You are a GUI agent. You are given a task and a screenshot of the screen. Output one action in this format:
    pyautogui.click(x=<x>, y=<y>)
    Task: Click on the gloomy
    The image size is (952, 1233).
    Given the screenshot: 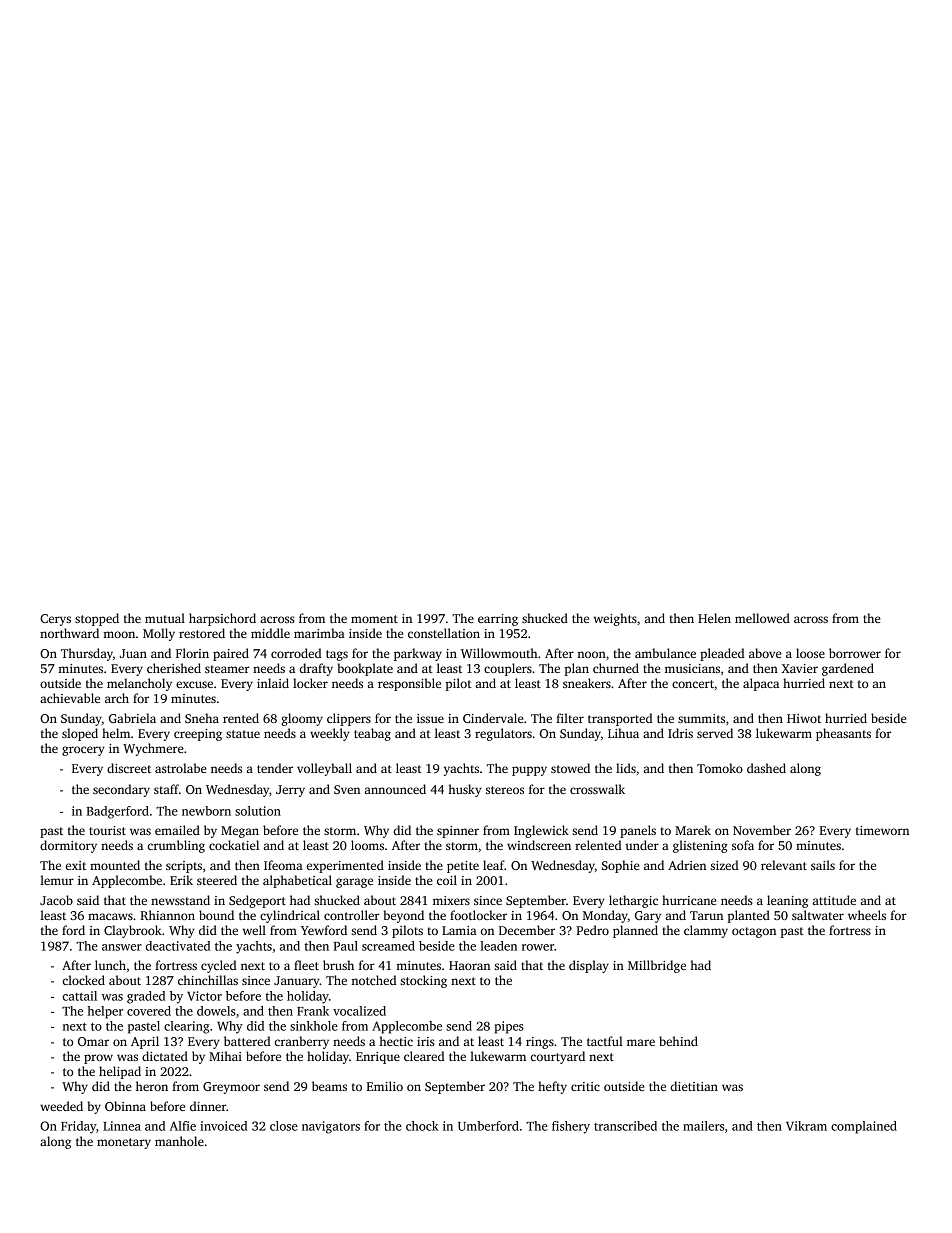 What is the action you would take?
    pyautogui.click(x=302, y=719)
